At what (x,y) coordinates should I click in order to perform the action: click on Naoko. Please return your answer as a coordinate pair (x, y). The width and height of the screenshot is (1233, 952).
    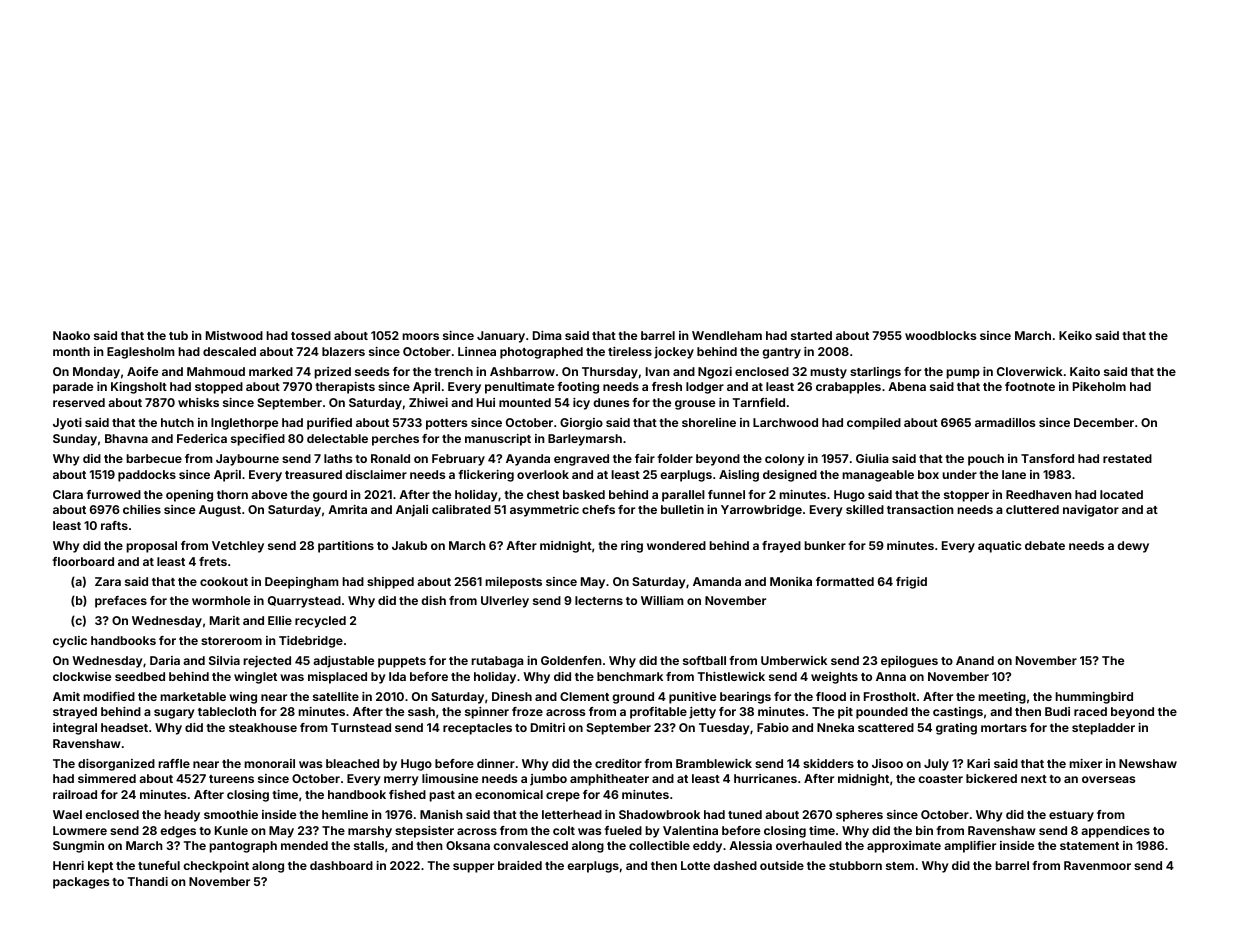
    Looking at the image, I should click on (71, 335).
